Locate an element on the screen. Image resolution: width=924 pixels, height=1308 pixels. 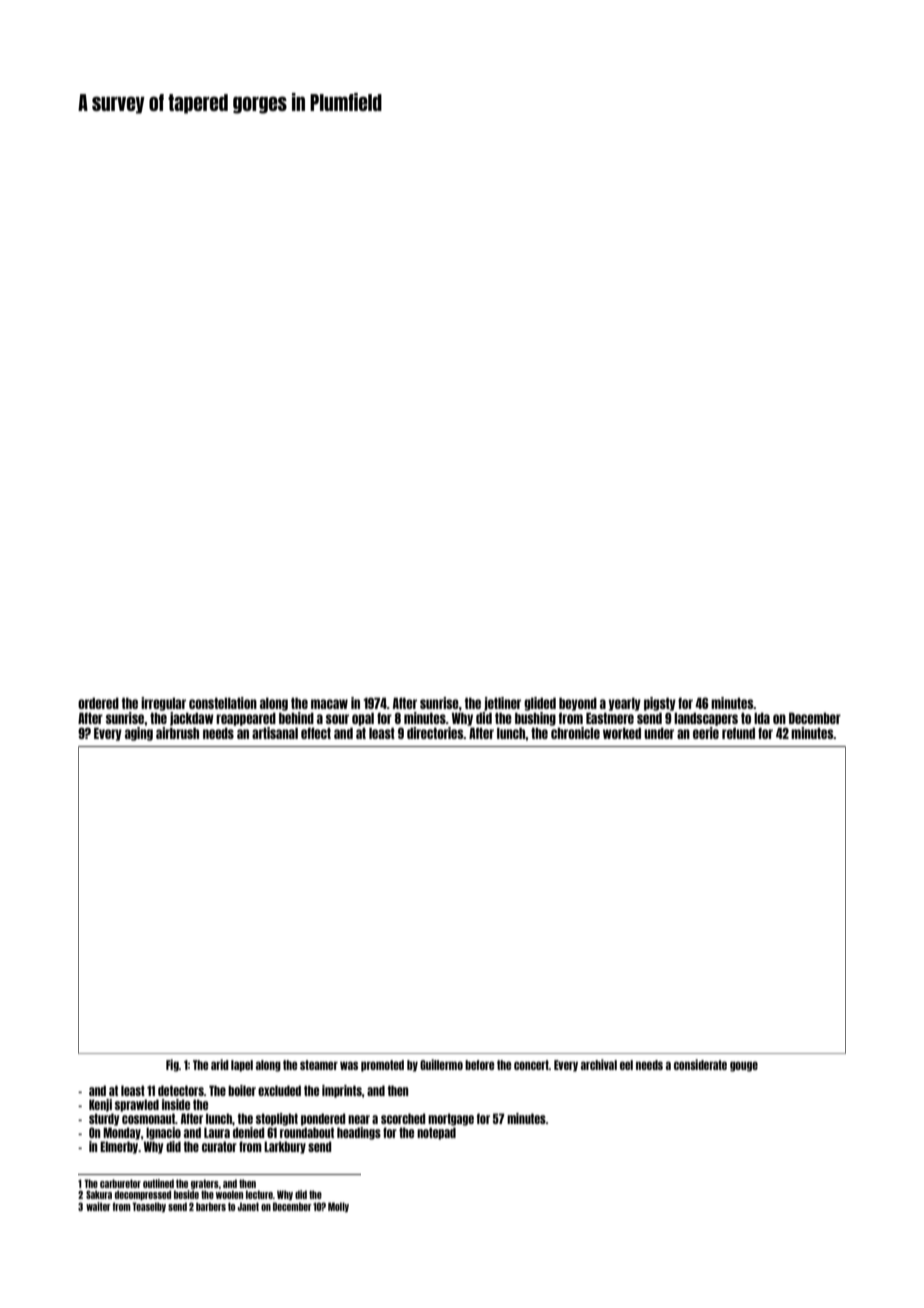
ordered is located at coordinates (98, 703).
